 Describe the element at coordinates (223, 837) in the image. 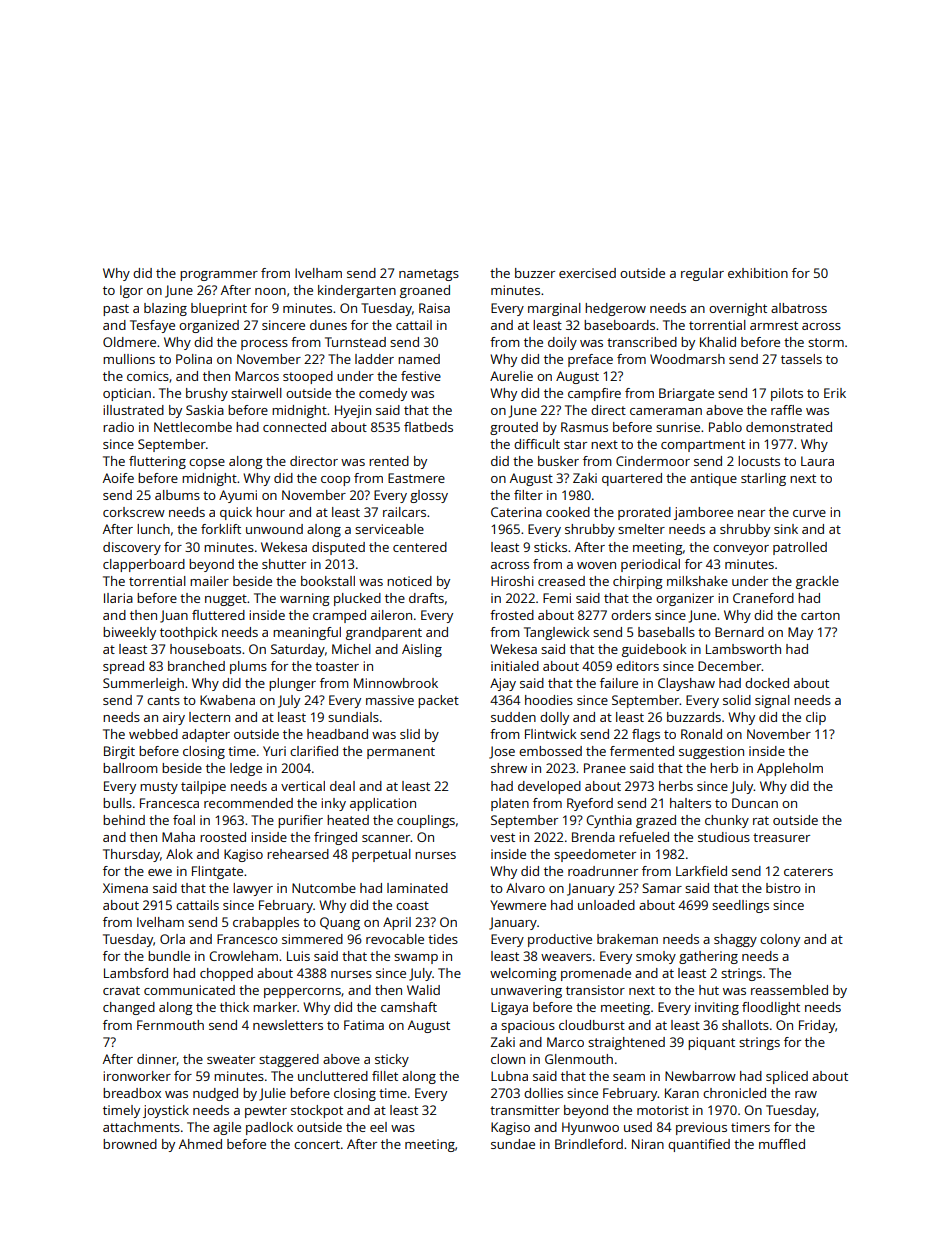

I see `roosted` at that location.
